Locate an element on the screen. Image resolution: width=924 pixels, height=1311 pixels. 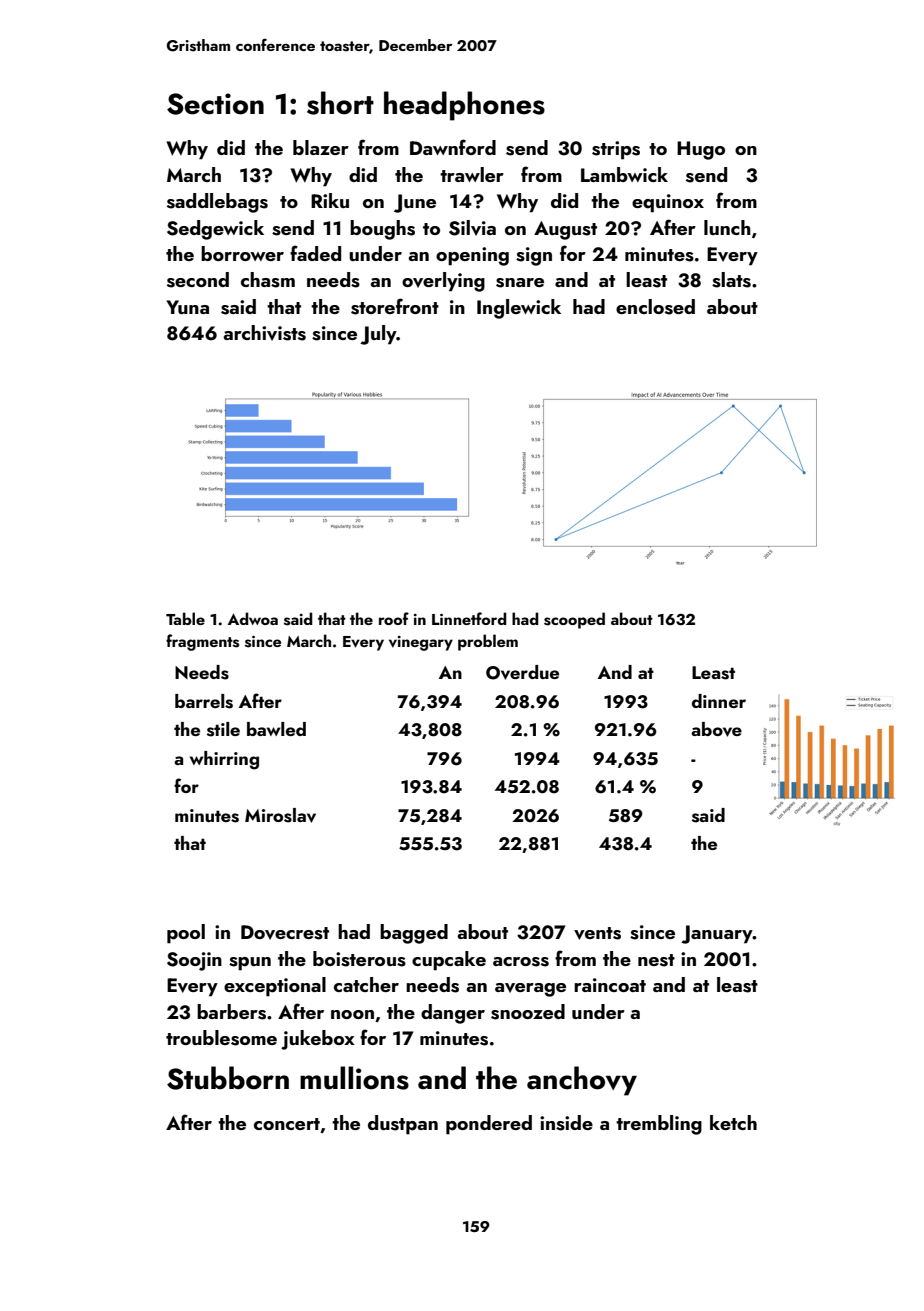
trawler is located at coordinates (472, 174).
